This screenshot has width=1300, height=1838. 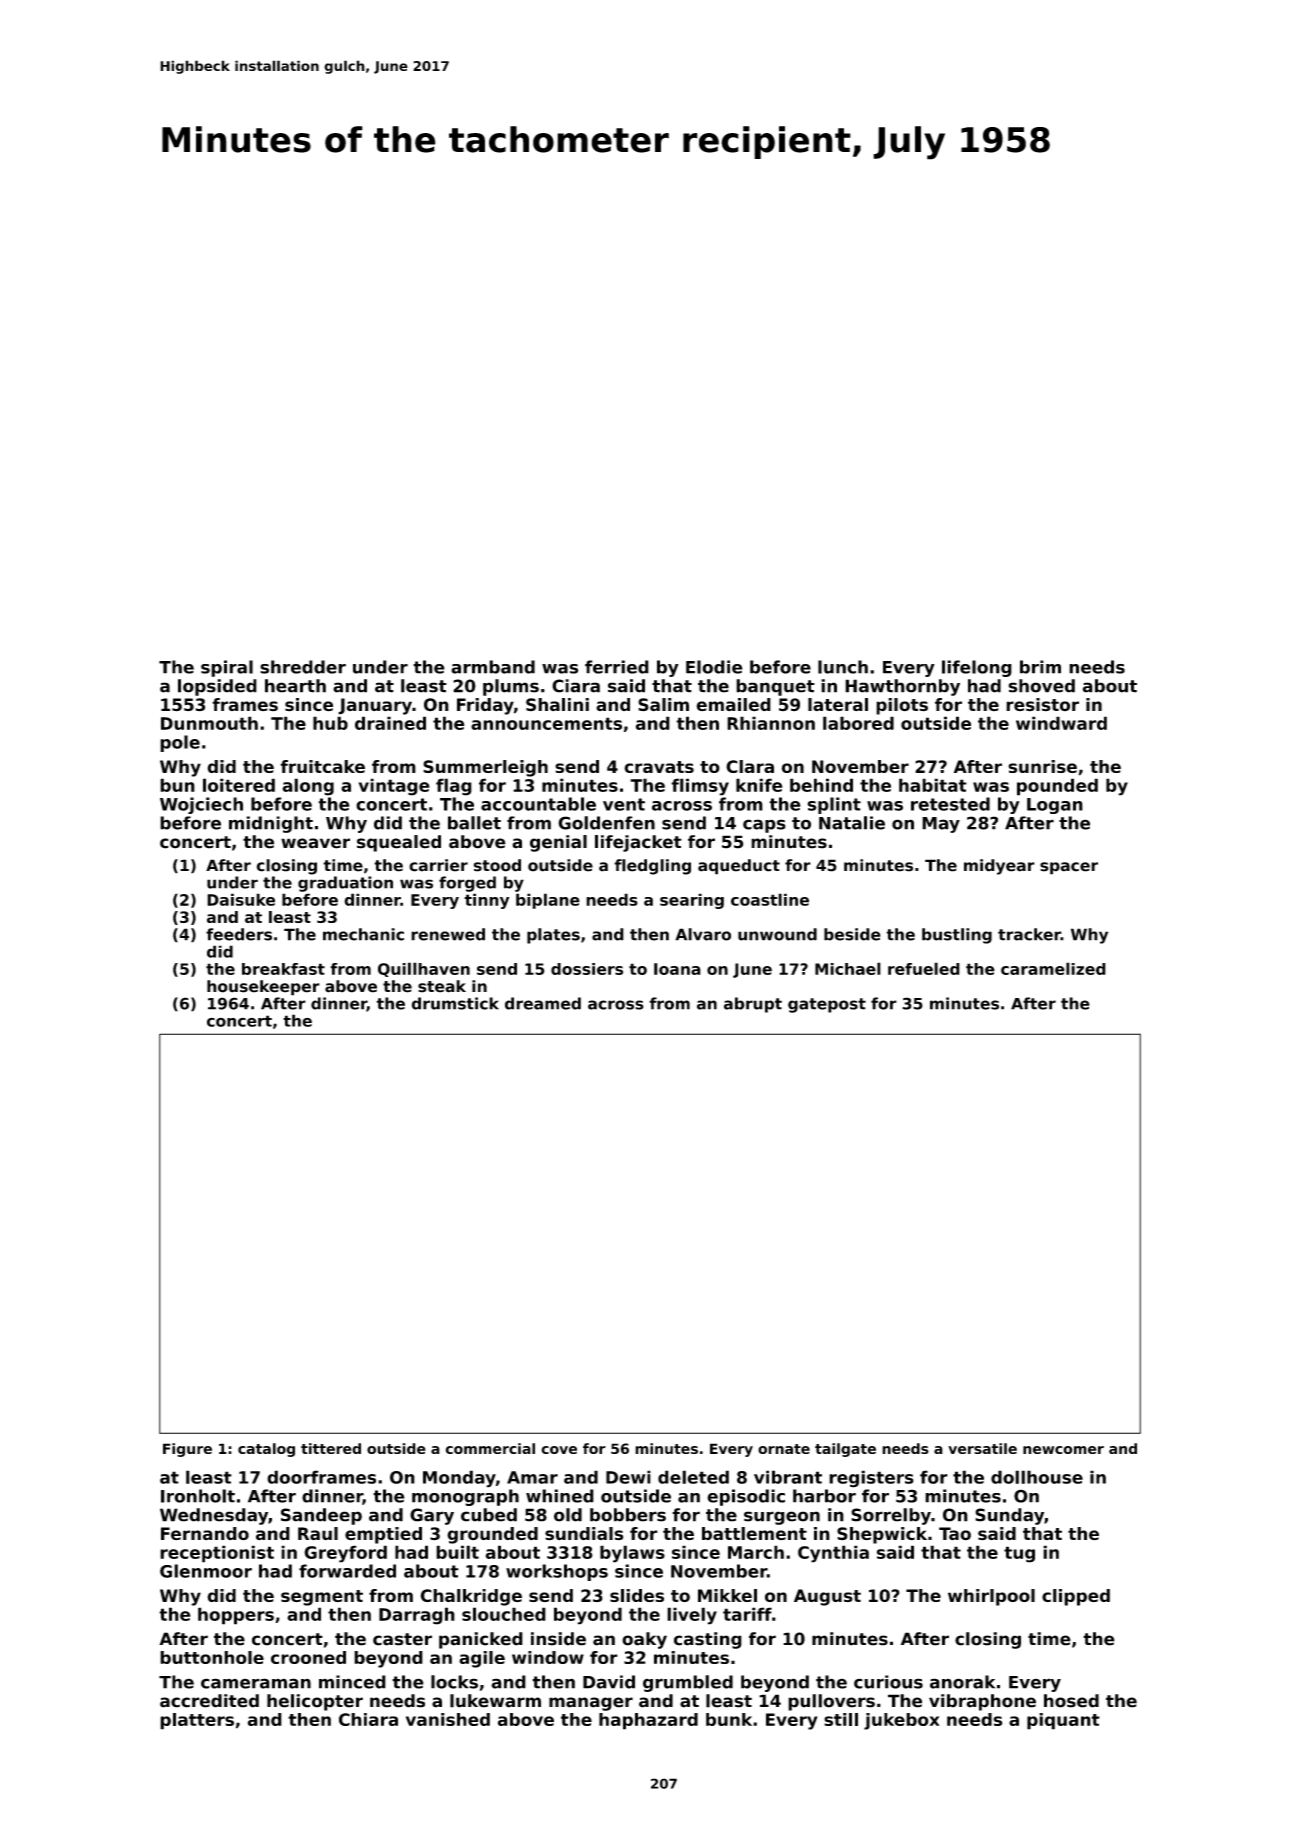 I want to click on Fernando, so click(x=205, y=1534).
